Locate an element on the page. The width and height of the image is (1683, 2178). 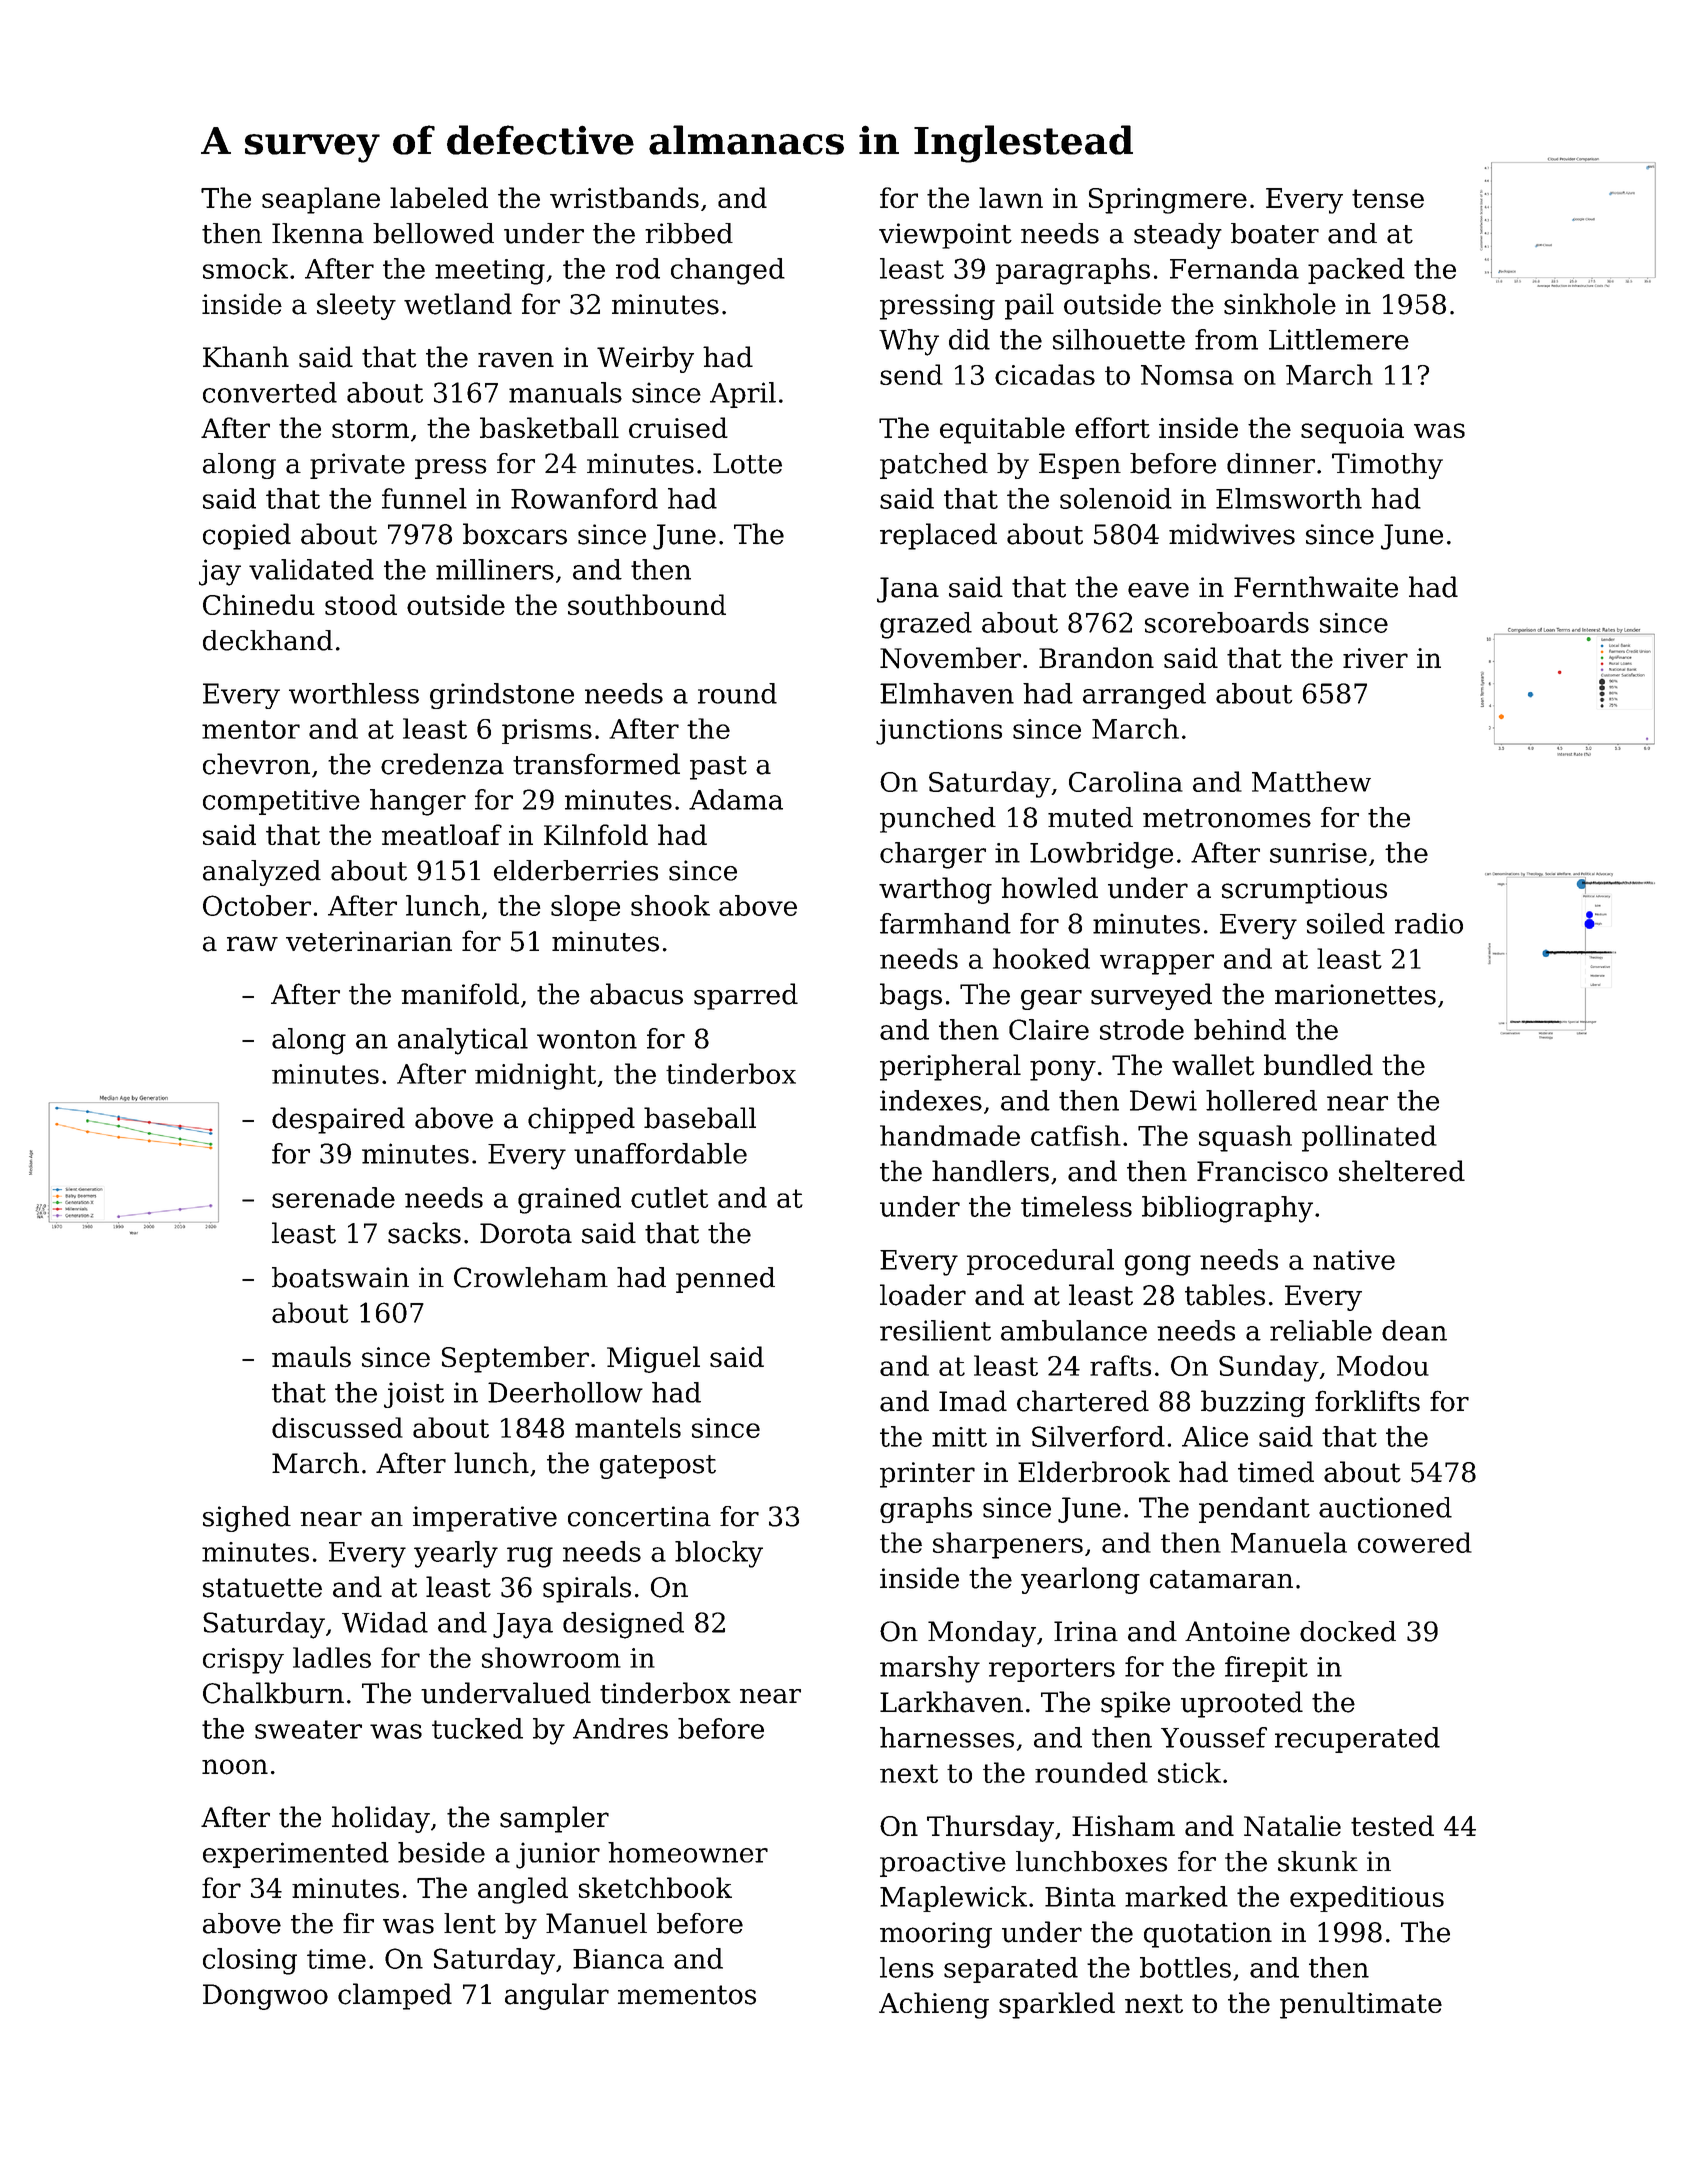
penultimate is located at coordinates (1361, 2005).
